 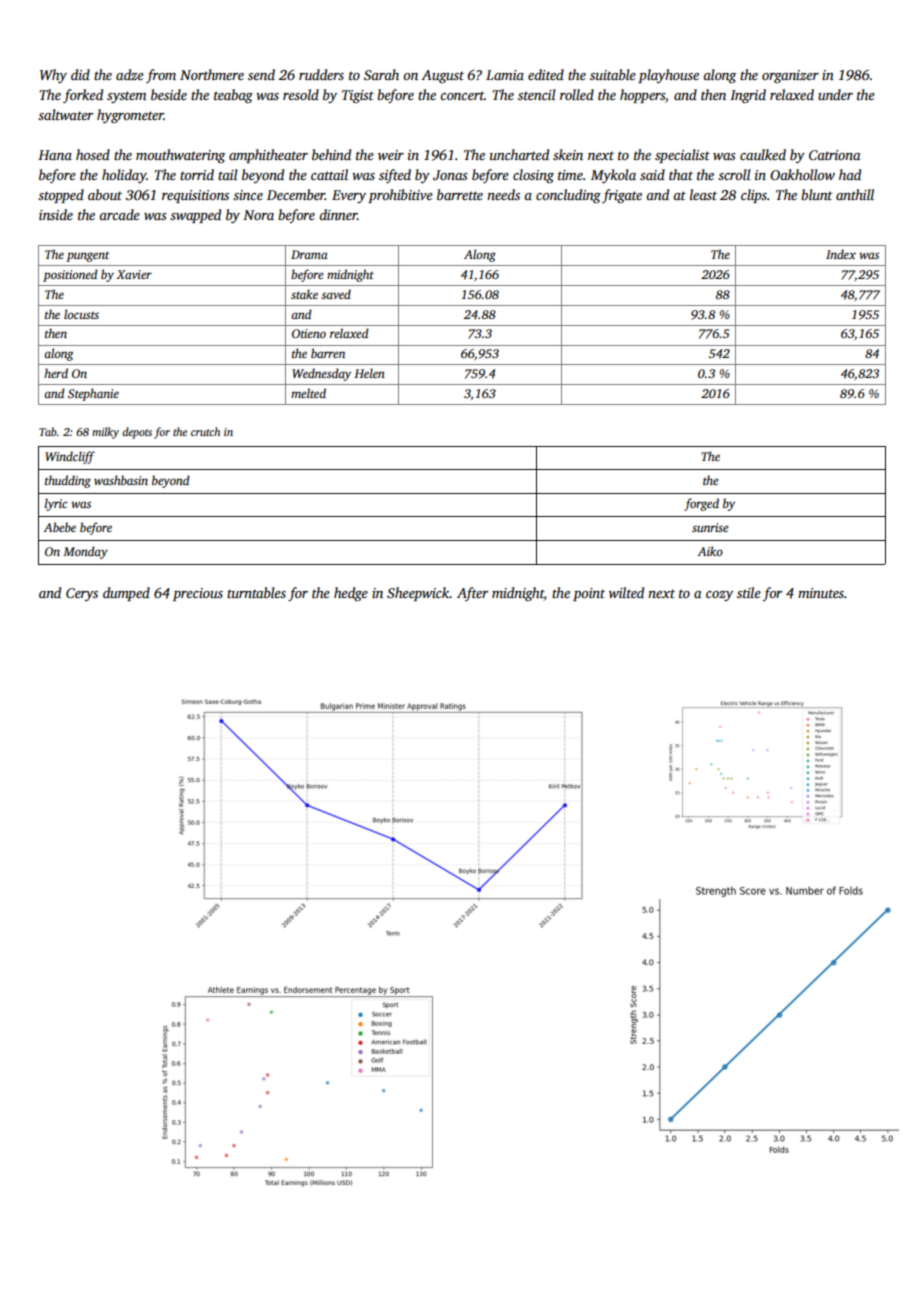 I want to click on forged, so click(x=701, y=504).
